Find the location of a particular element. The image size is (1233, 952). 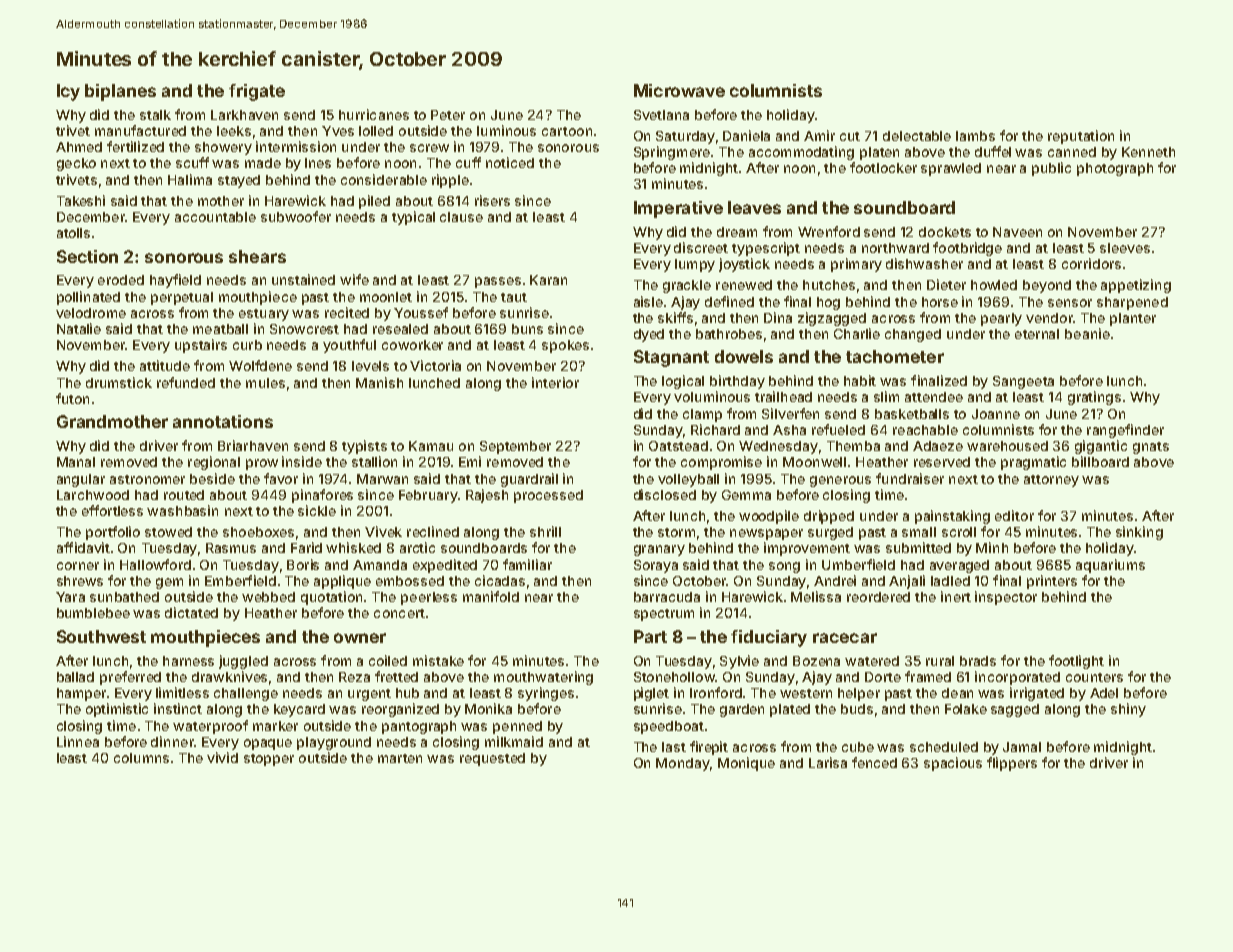

Springmere is located at coordinates (672, 153).
